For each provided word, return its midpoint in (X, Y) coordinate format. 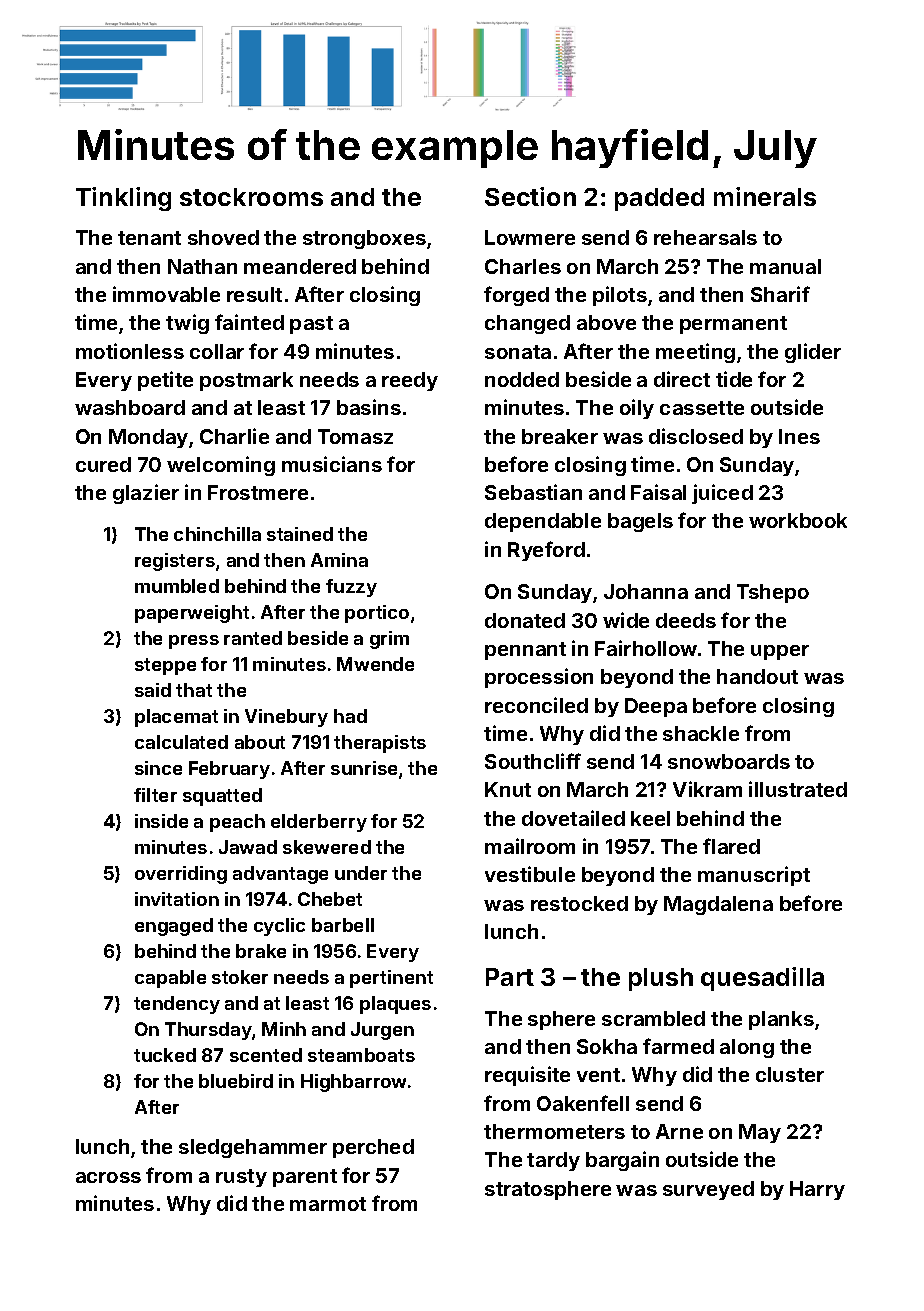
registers (175, 562)
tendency (177, 1005)
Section (530, 196)
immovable (166, 294)
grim (389, 640)
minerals (765, 196)
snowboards (729, 761)
